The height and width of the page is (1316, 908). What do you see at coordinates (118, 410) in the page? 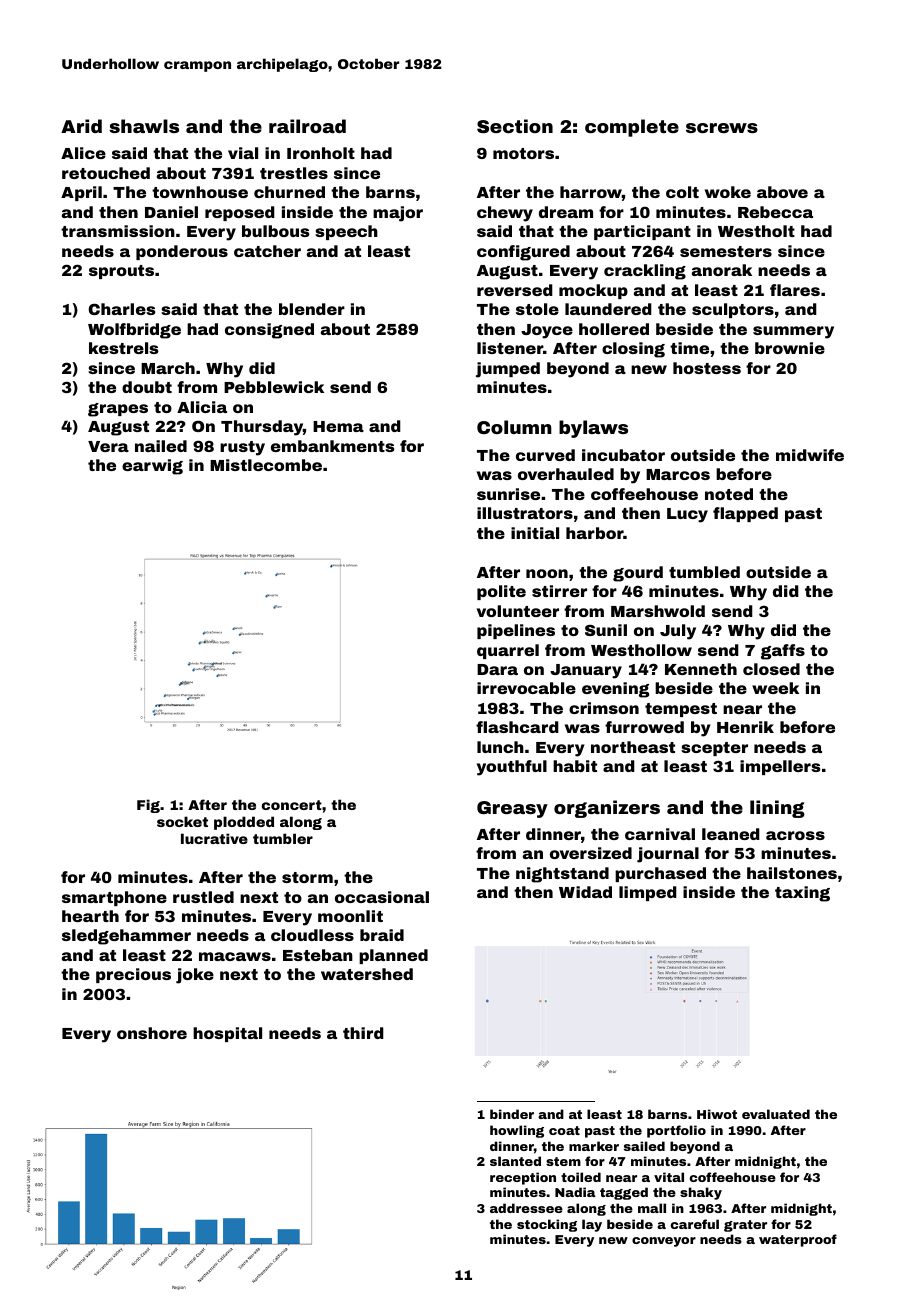
I see `grapes` at bounding box center [118, 410].
